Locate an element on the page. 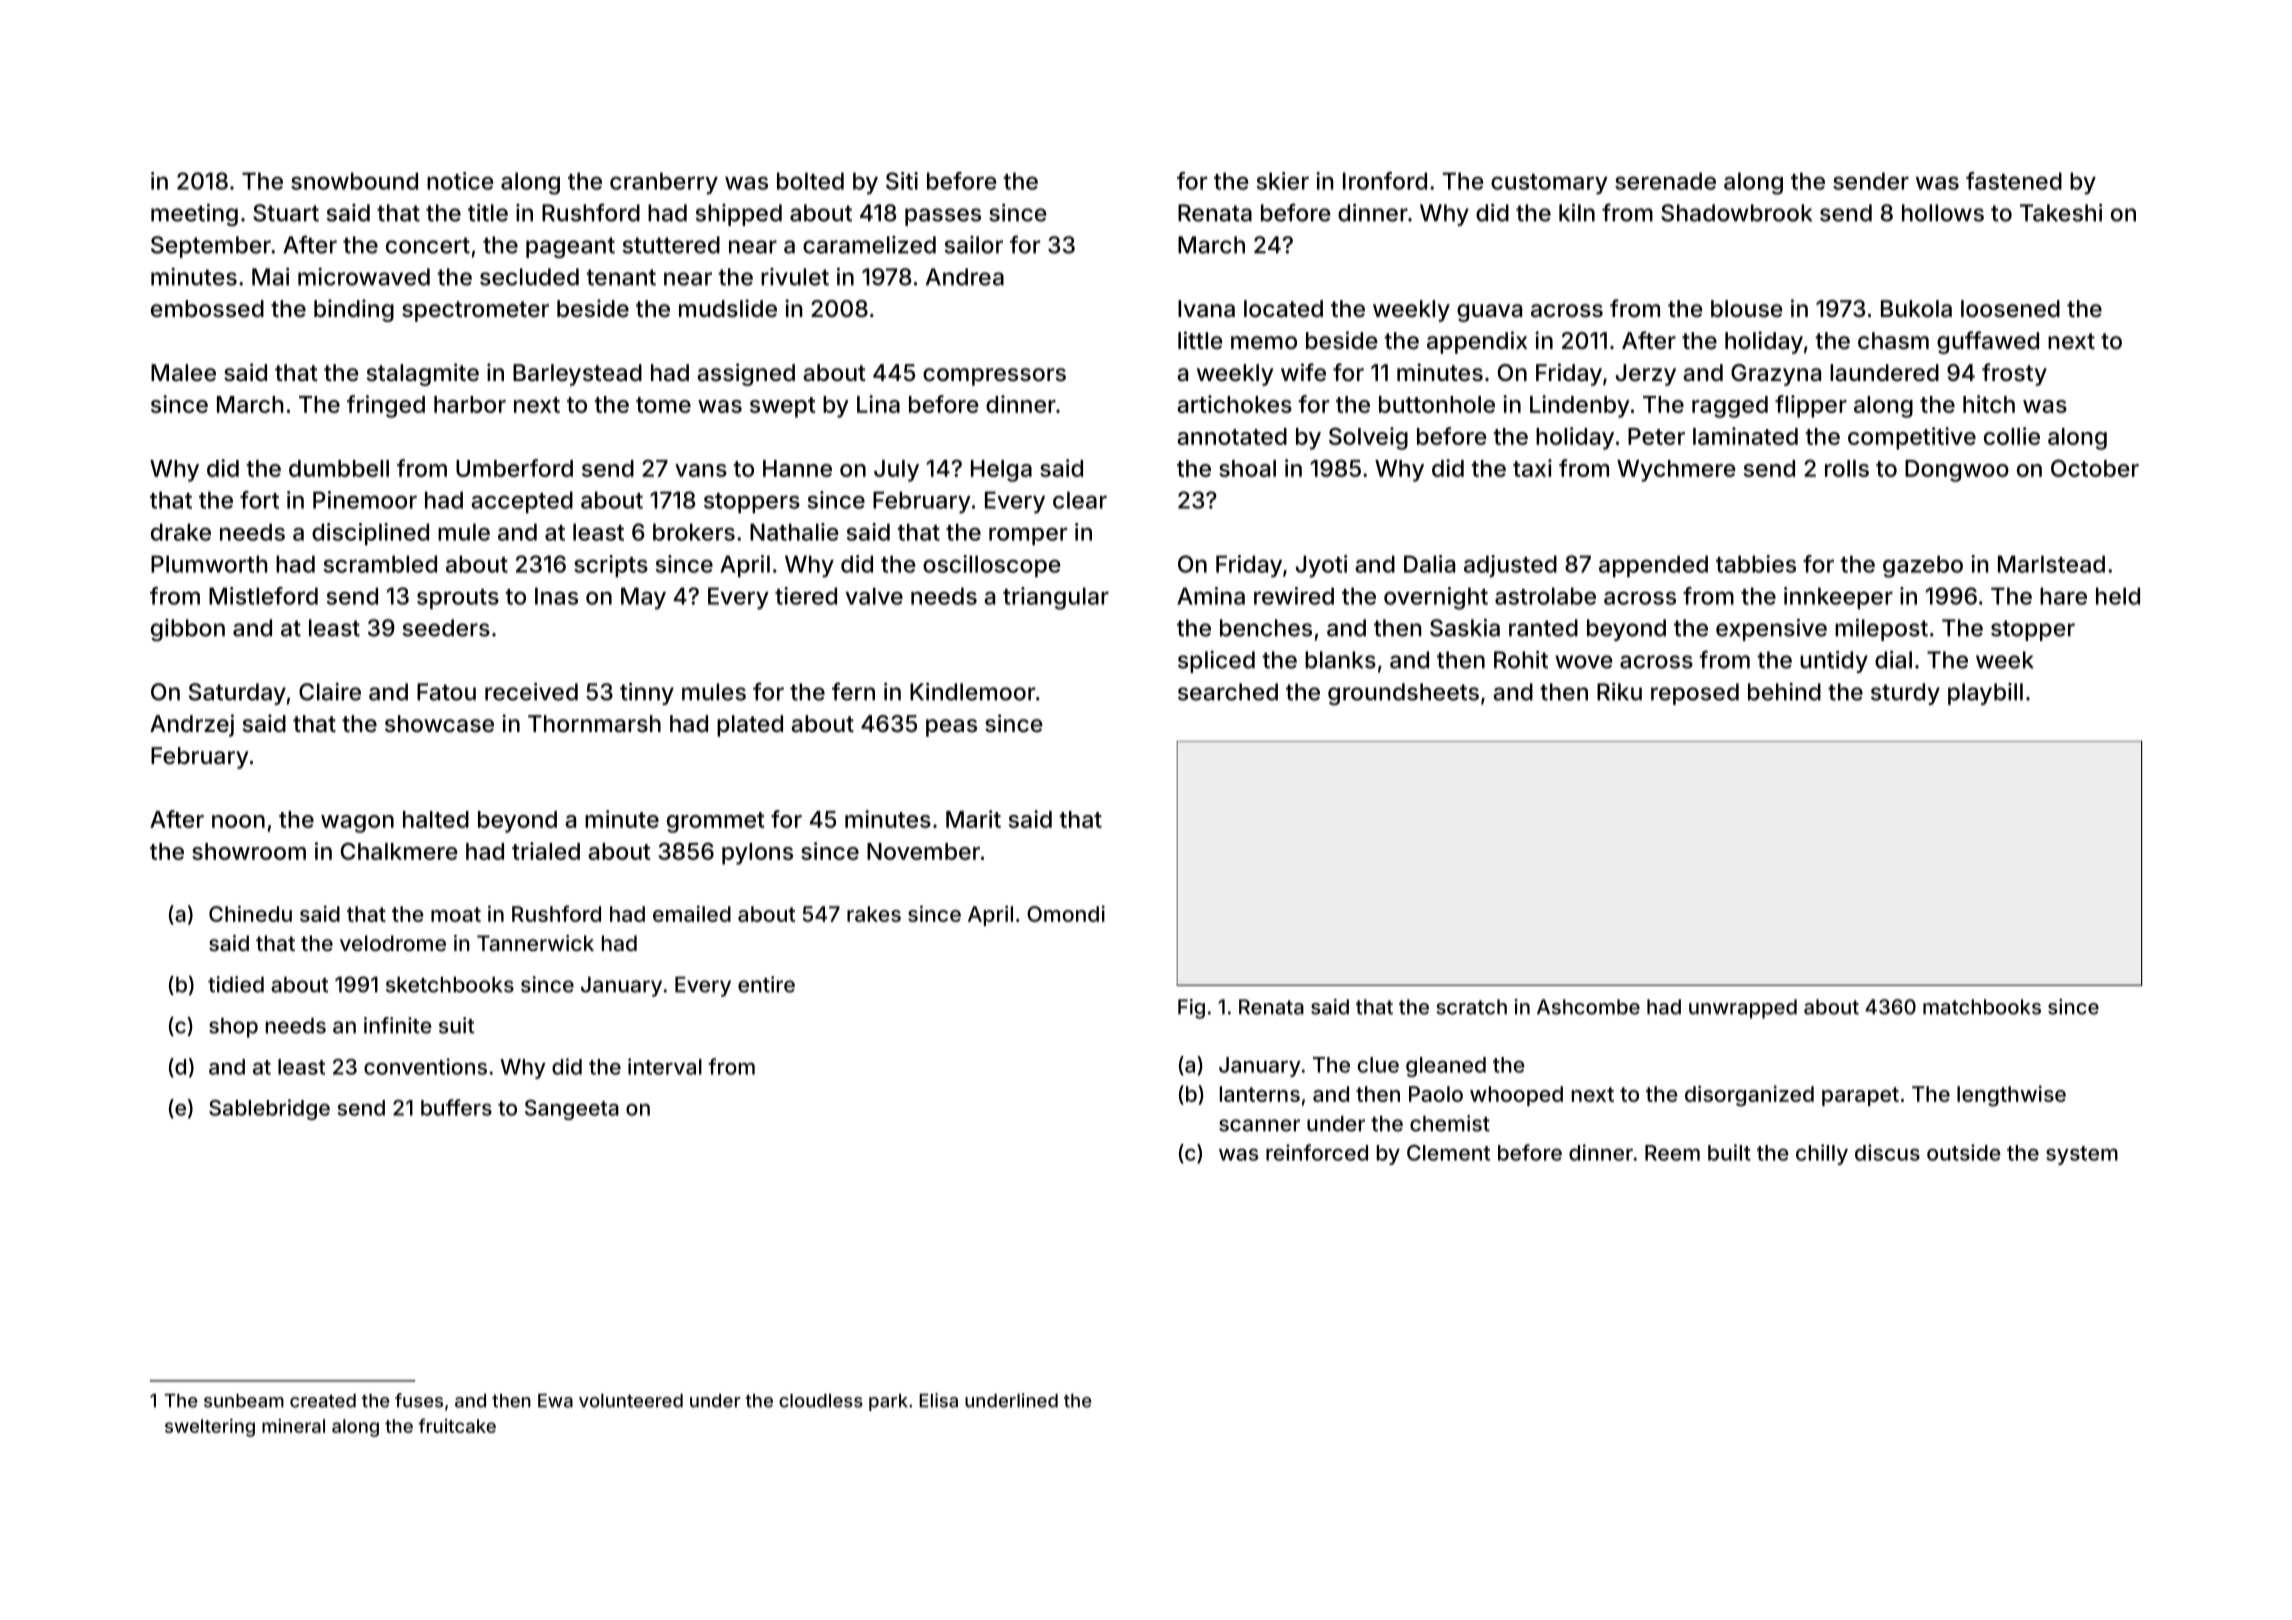 This document has width=2292, height=1620. appended is located at coordinates (1653, 566).
